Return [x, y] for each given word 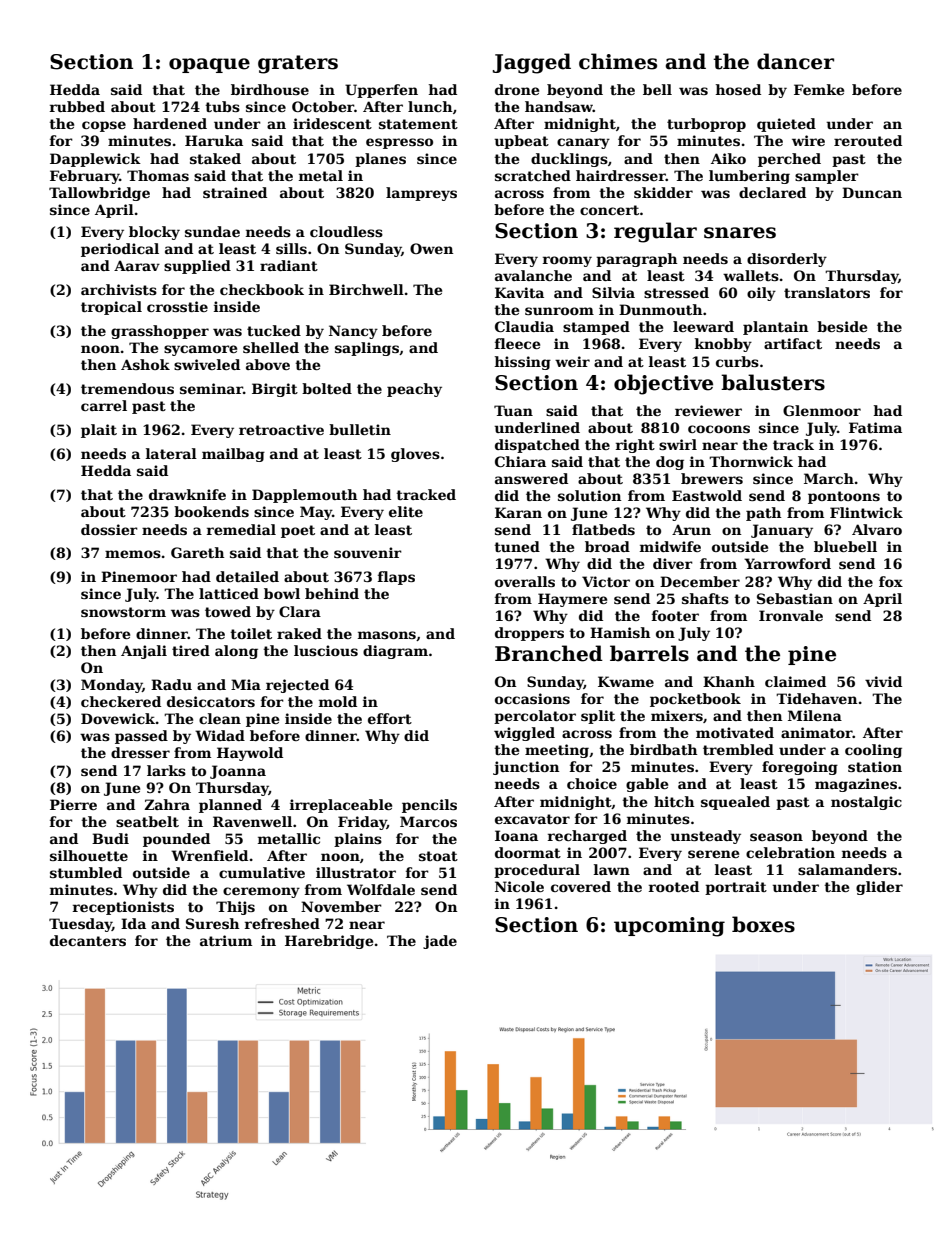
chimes [618, 61]
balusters [773, 382]
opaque [209, 65]
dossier [109, 529]
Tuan [513, 410]
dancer [795, 61]
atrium [226, 940]
